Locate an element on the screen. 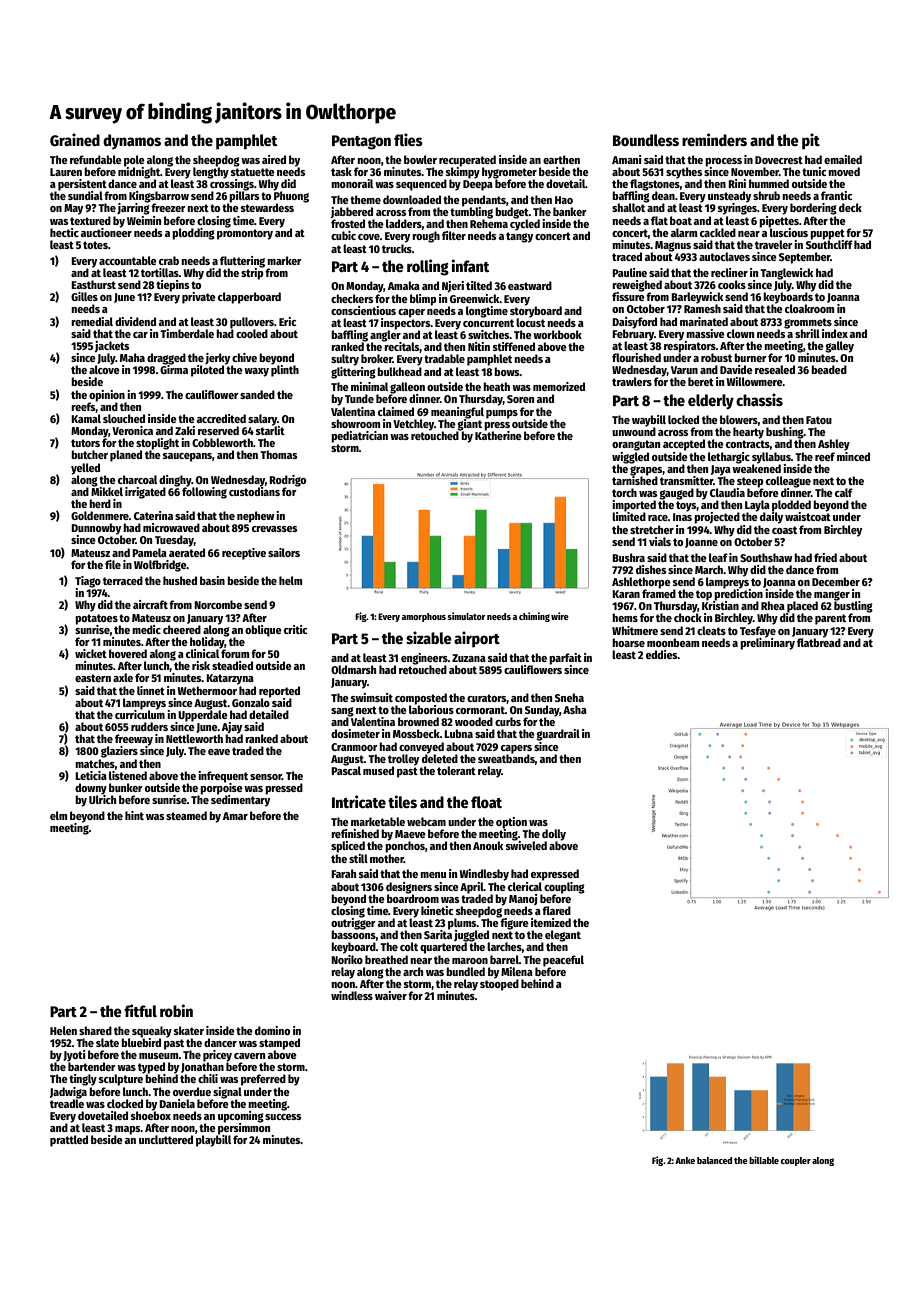 Image resolution: width=924 pixels, height=1308 pixels. preliminary is located at coordinates (767, 643).
